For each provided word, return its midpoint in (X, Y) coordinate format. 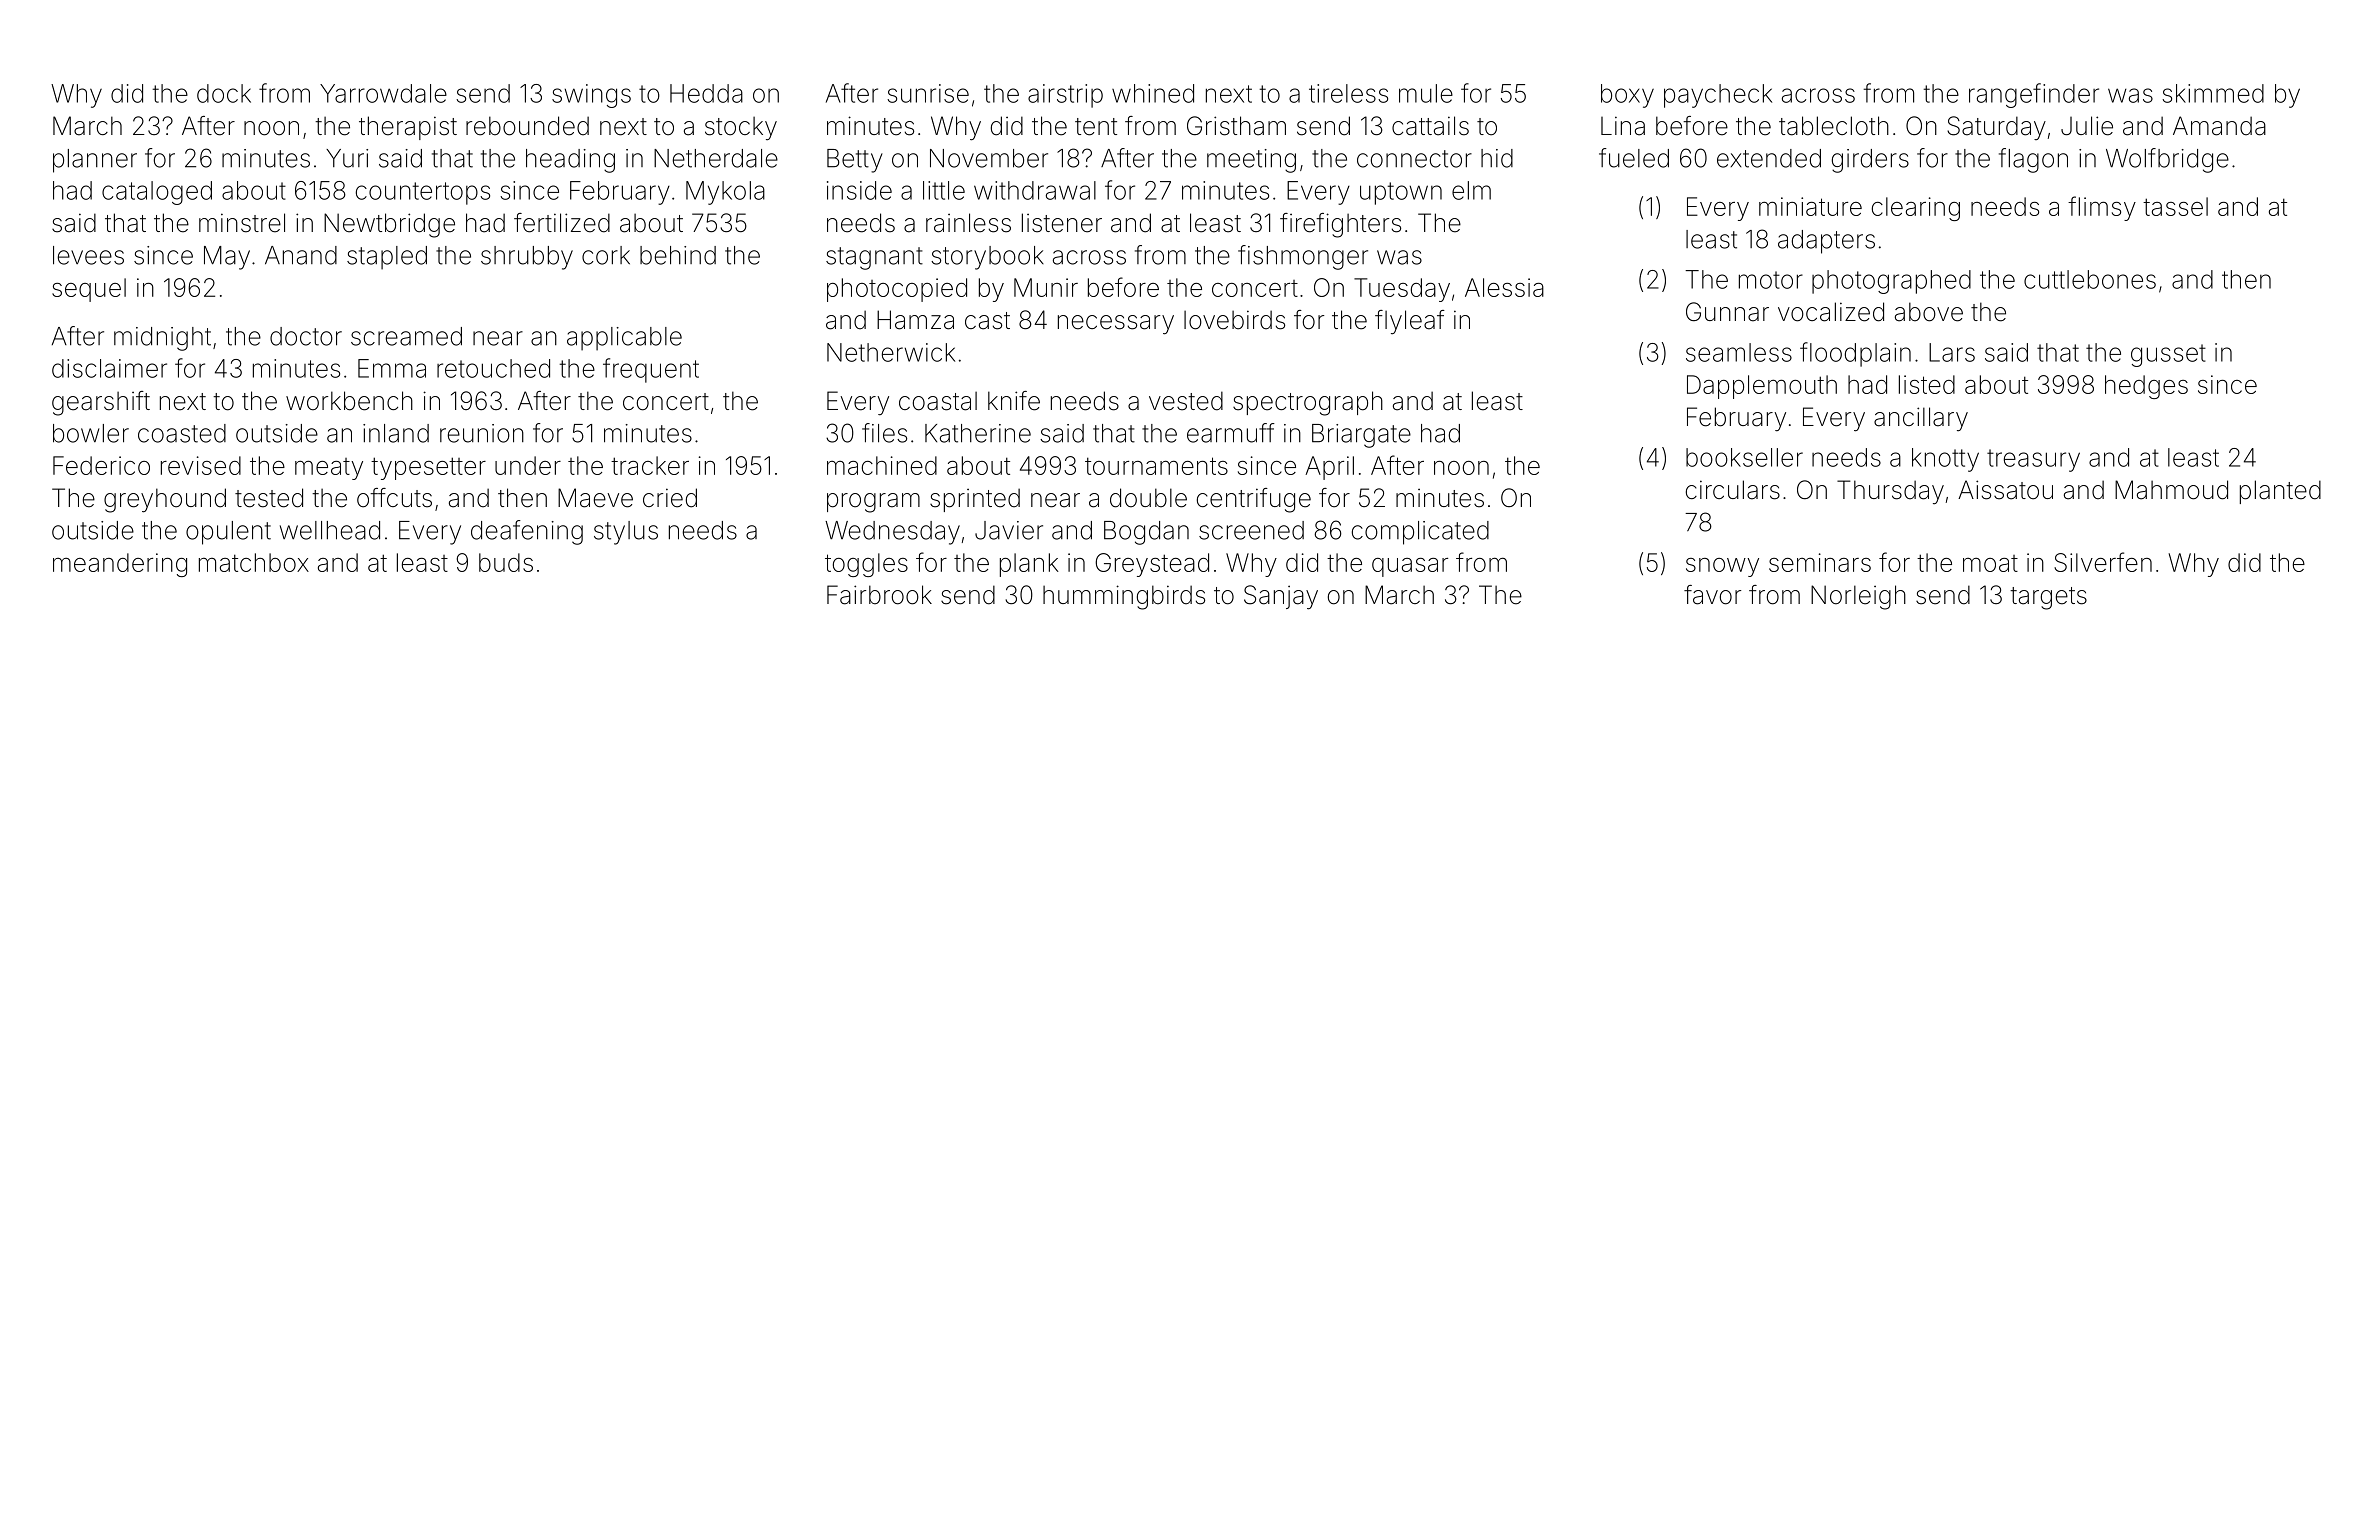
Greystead (1152, 565)
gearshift (101, 403)
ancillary (1921, 419)
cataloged (157, 193)
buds (506, 562)
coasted (182, 433)
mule (1426, 93)
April (1329, 468)
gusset (2168, 355)
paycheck (1718, 96)
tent (1096, 127)
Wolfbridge (2167, 160)
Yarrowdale (383, 93)
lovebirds (1234, 320)
